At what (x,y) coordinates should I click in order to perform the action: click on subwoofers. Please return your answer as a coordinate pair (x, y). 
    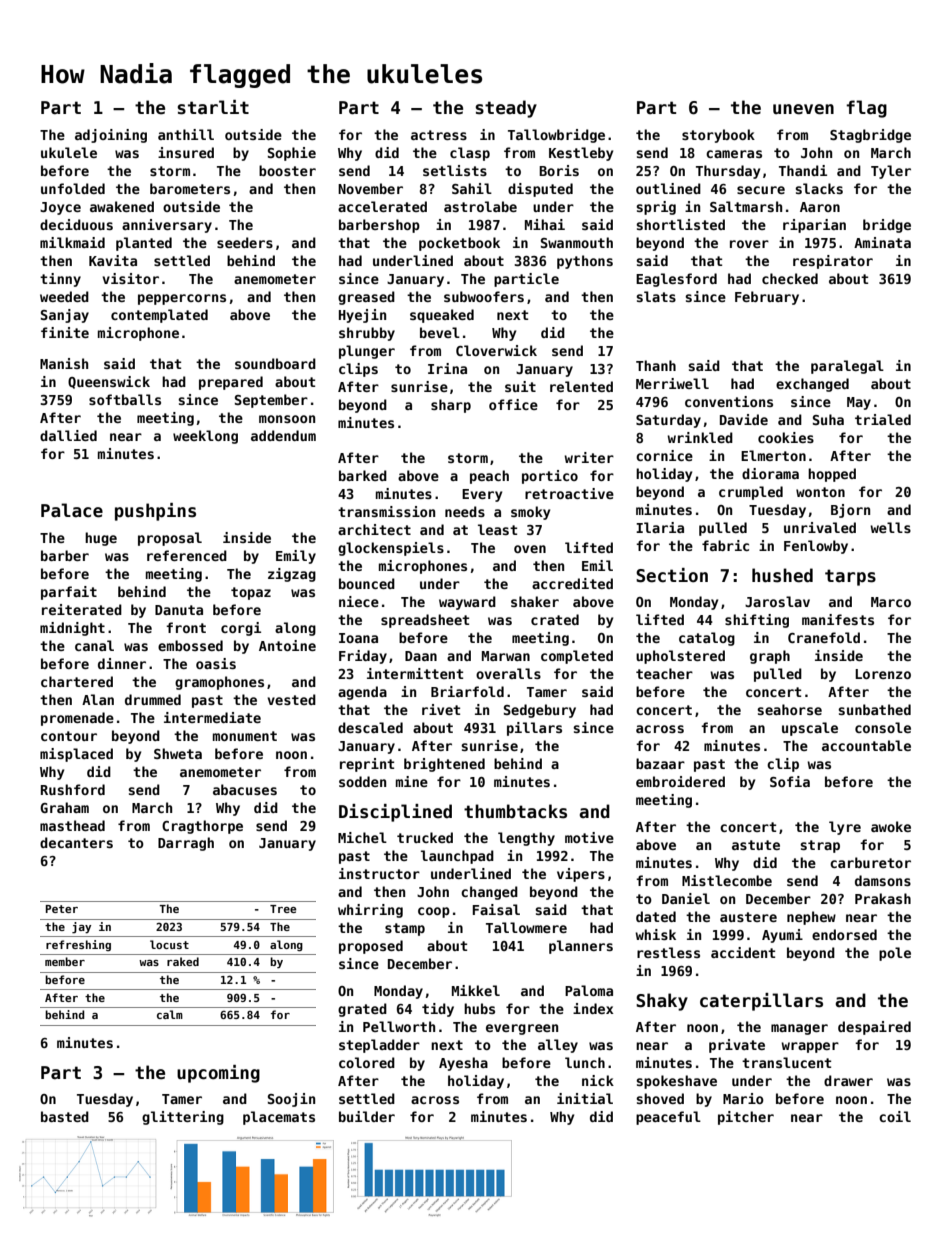
    Looking at the image, I should click on (484, 296).
